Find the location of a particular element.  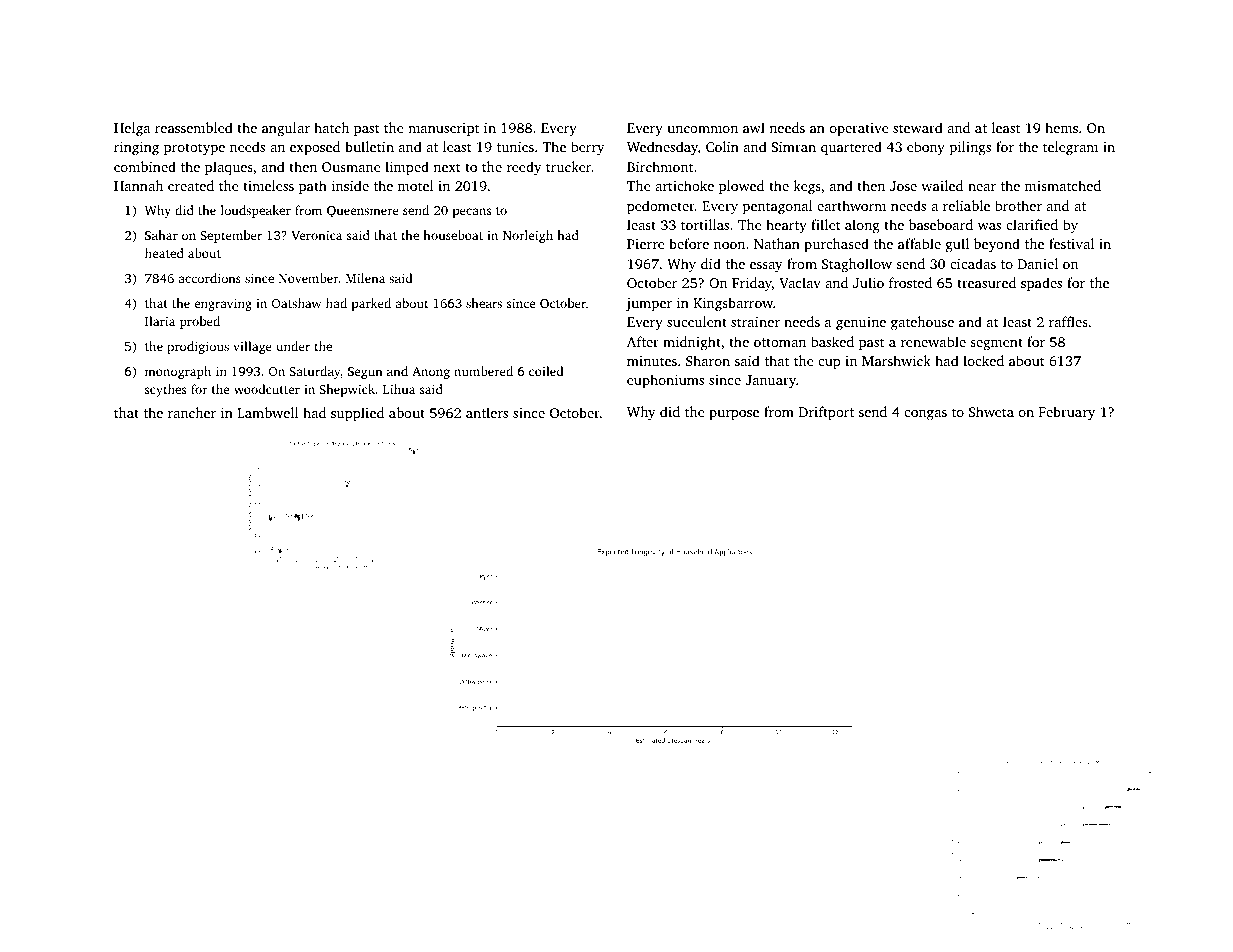

uncommon is located at coordinates (702, 129).
